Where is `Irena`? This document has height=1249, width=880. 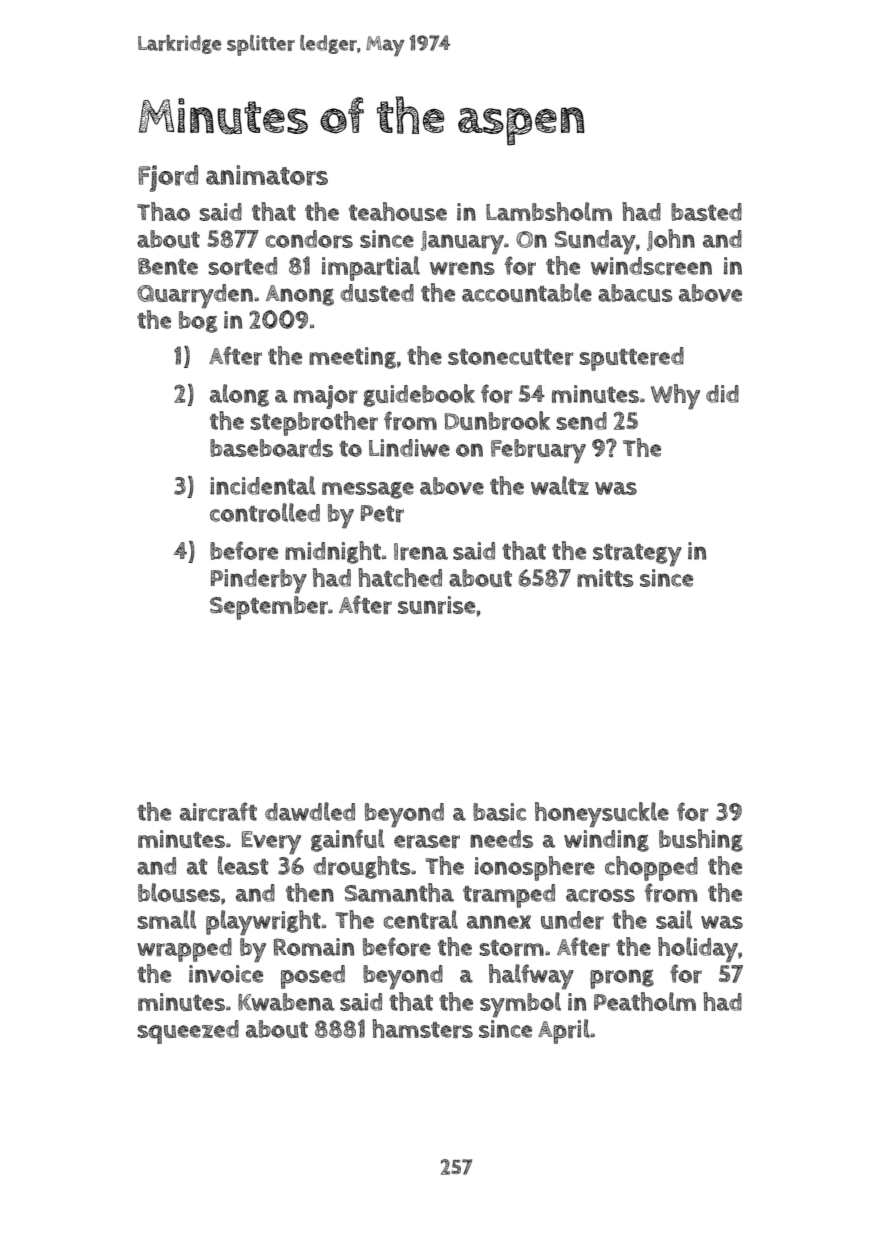
Irena is located at coordinates (421, 551).
